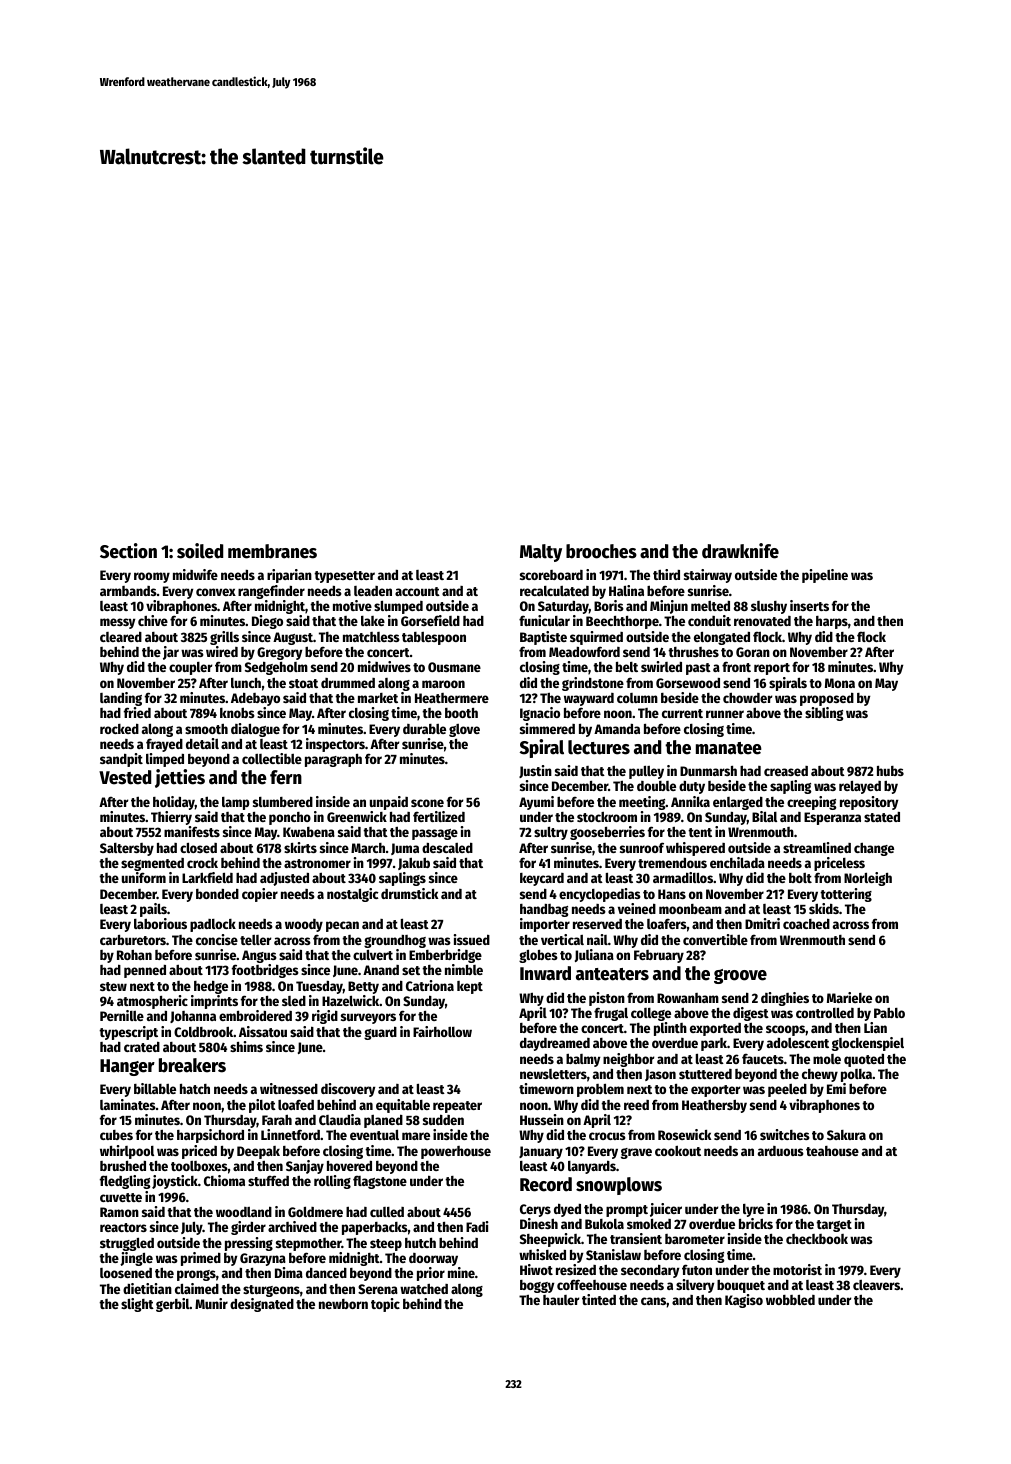 This image has height=1464, width=1011. Describe the element at coordinates (293, 638) in the image. I see `August` at that location.
